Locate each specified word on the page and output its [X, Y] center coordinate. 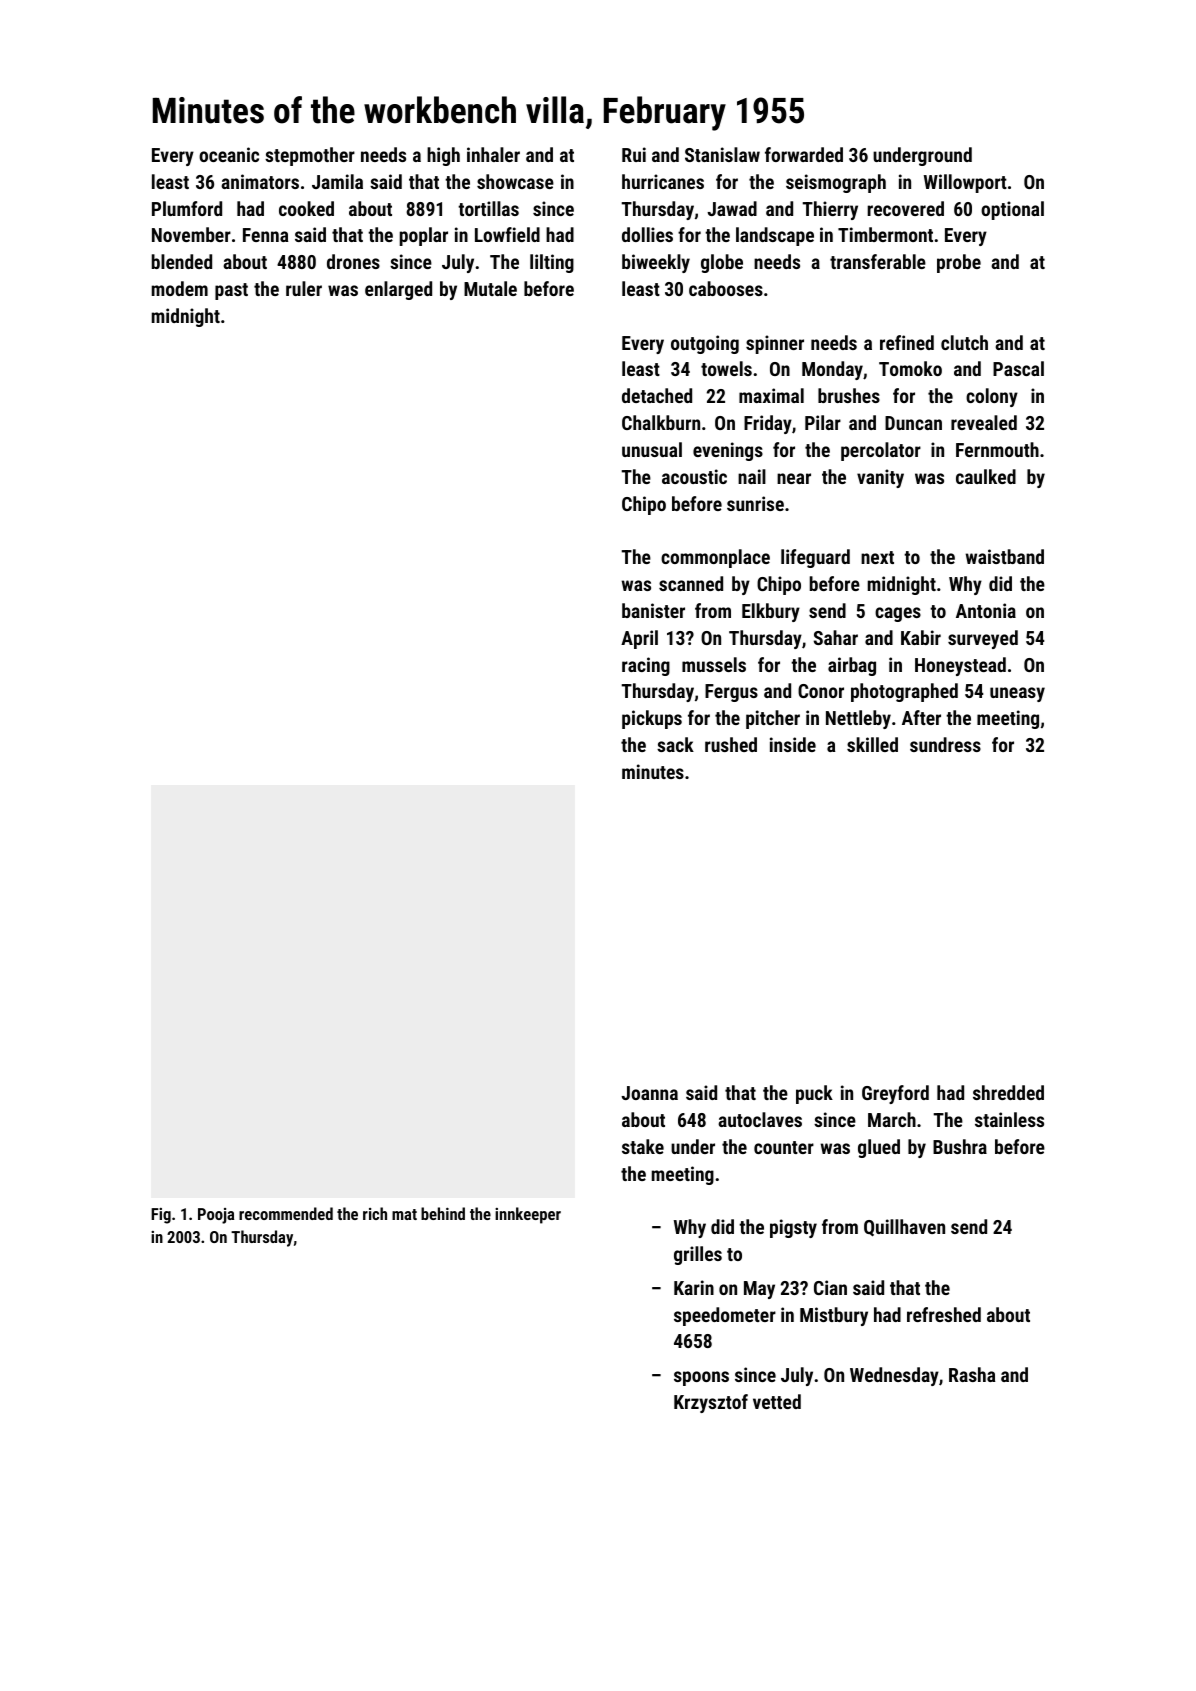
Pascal [1018, 368]
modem [180, 288]
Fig [161, 1216]
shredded [1008, 1092]
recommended [286, 1213]
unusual [652, 449]
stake [643, 1146]
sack [675, 744]
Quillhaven [904, 1228]
